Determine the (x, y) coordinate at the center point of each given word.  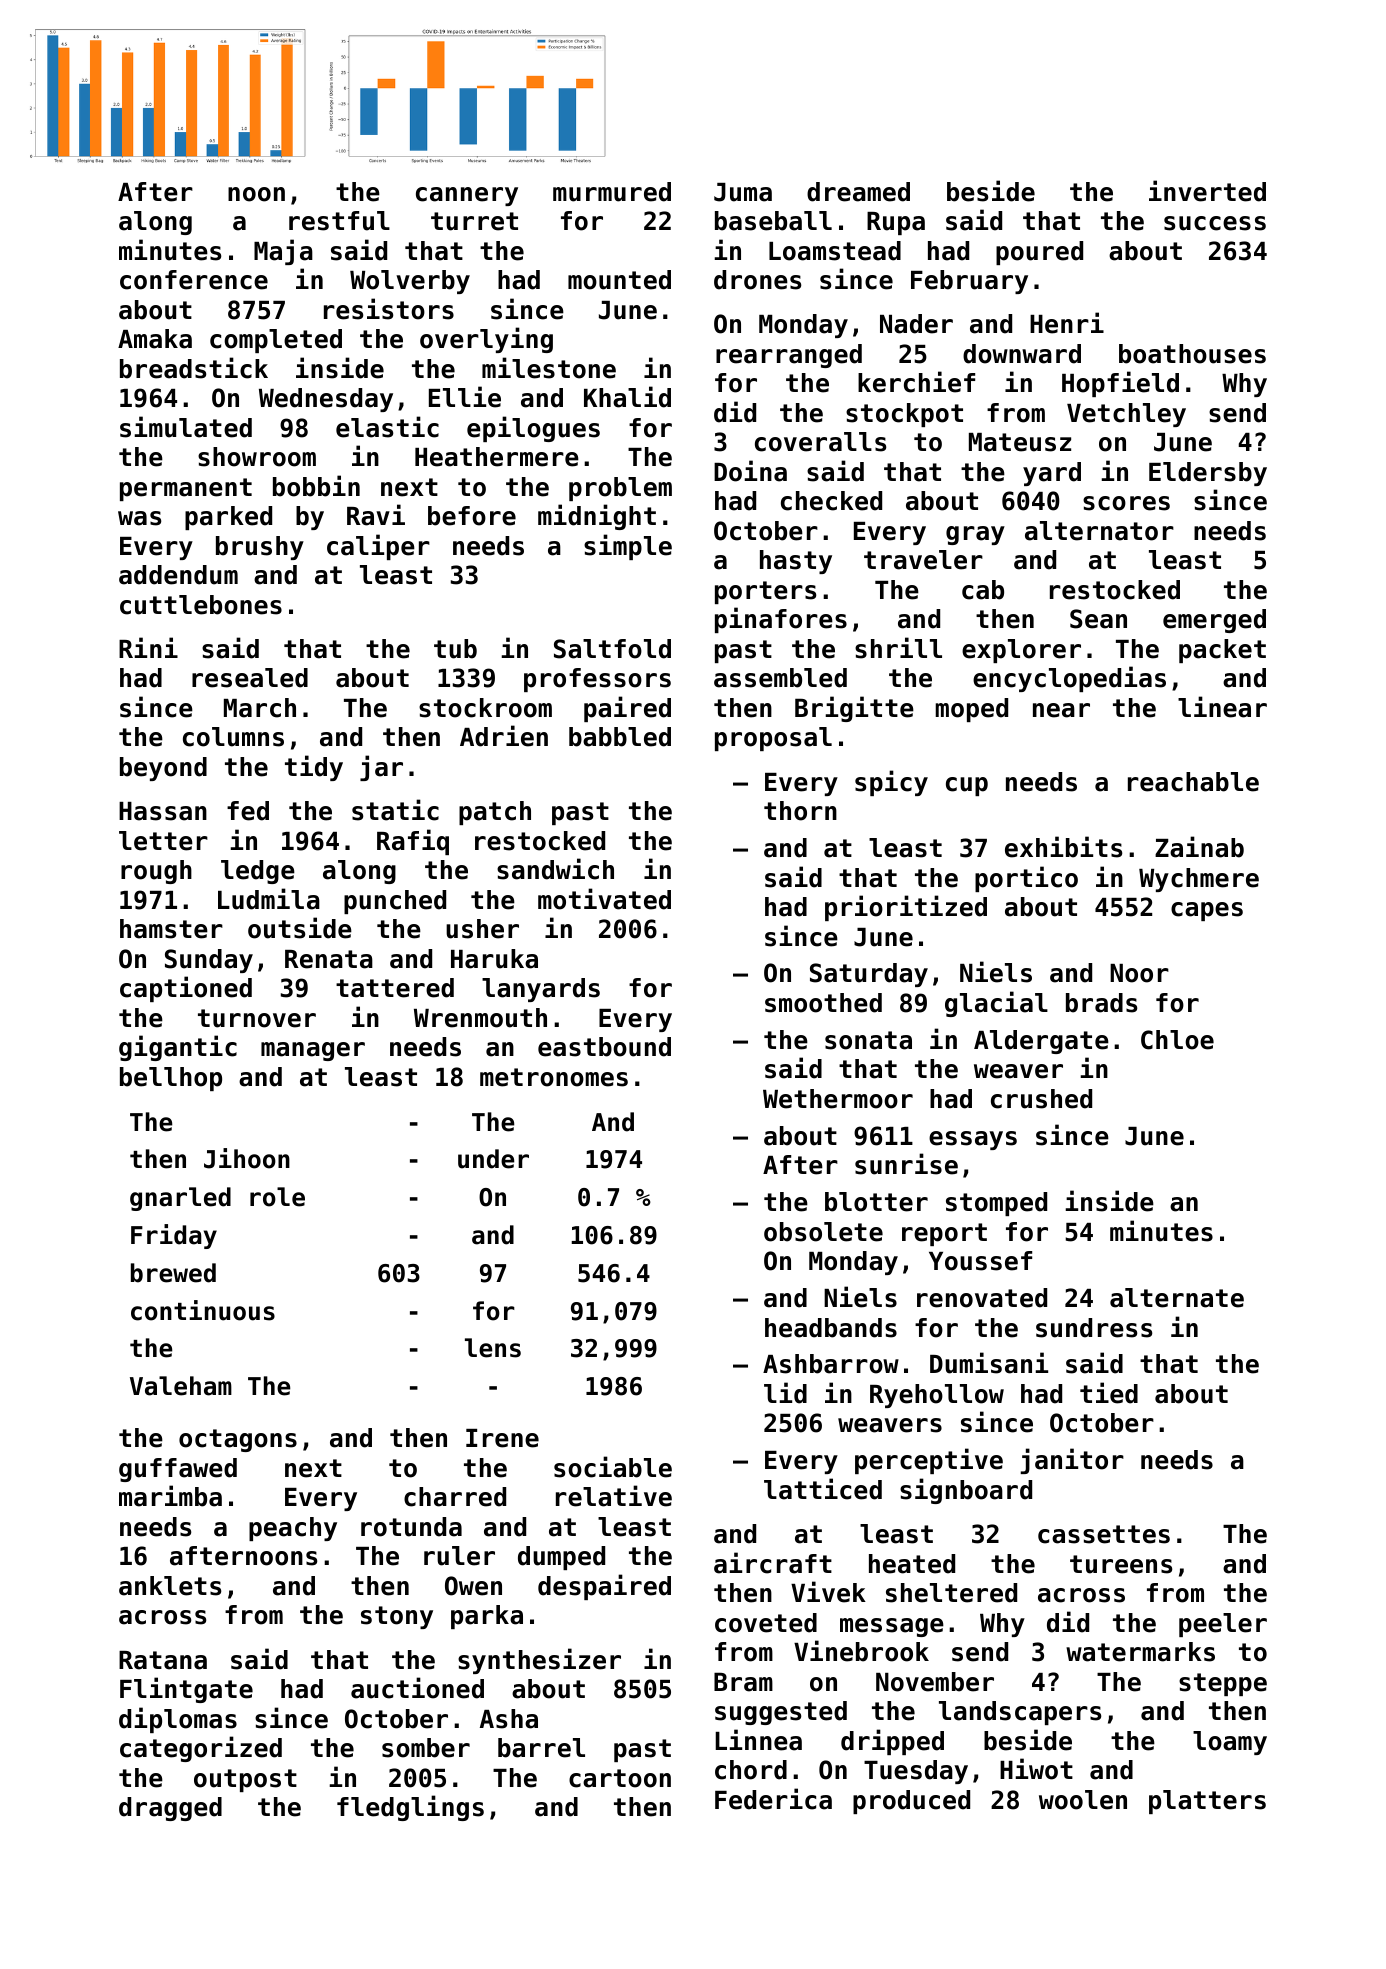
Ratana (163, 1660)
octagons (238, 1440)
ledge (258, 872)
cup (967, 786)
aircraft (773, 1563)
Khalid (627, 397)
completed (276, 341)
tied (1109, 1393)
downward (1022, 354)
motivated (604, 899)
